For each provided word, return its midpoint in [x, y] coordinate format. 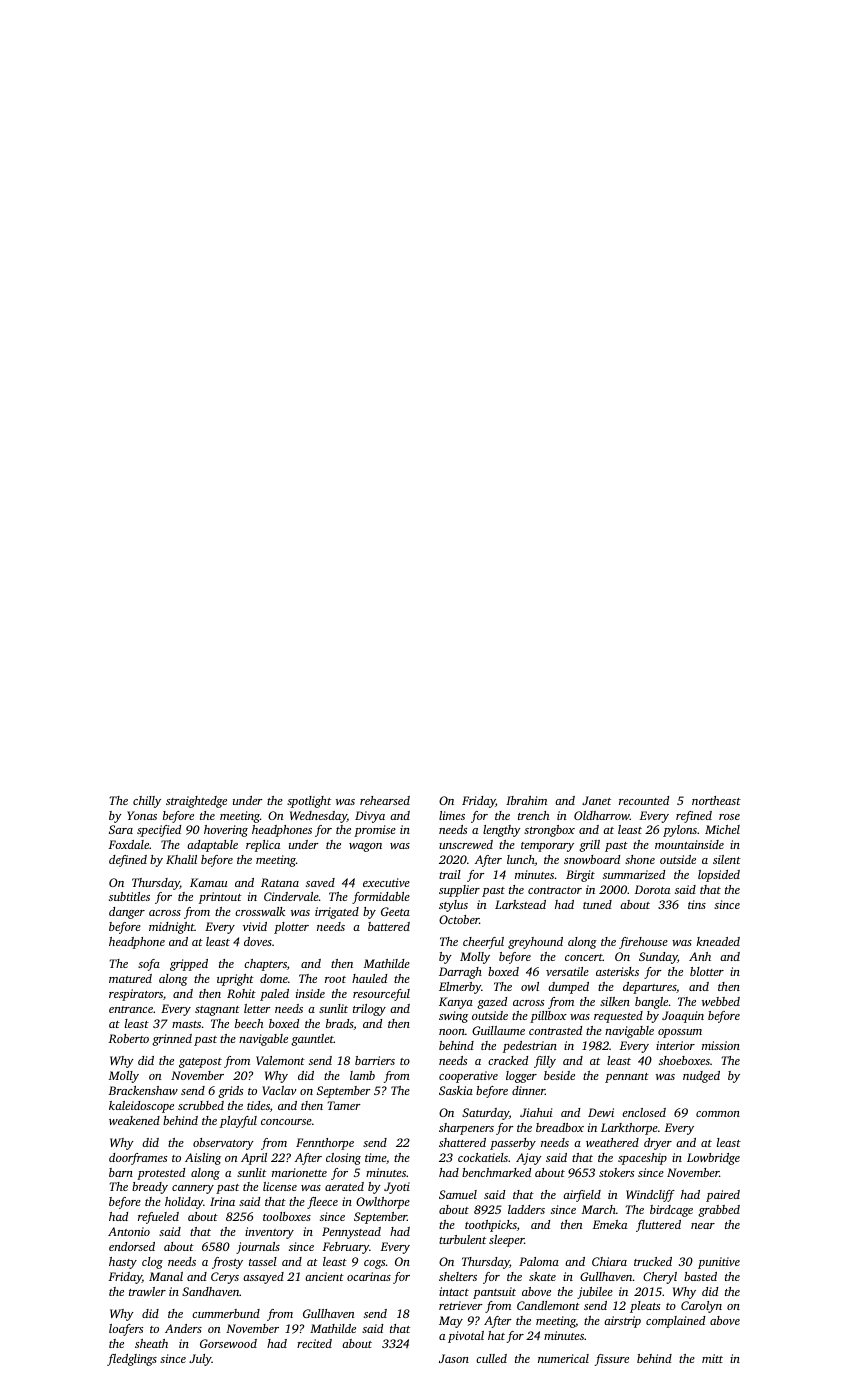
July [200, 1360]
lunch [521, 860]
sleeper [506, 1241]
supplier [459, 891]
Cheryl [660, 1278]
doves [258, 941]
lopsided [719, 876]
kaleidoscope [141, 1107]
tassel [263, 1261]
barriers [375, 1060]
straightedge [196, 802]
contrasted [555, 1030]
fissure [612, 1360]
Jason [454, 1358]
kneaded [718, 941]
